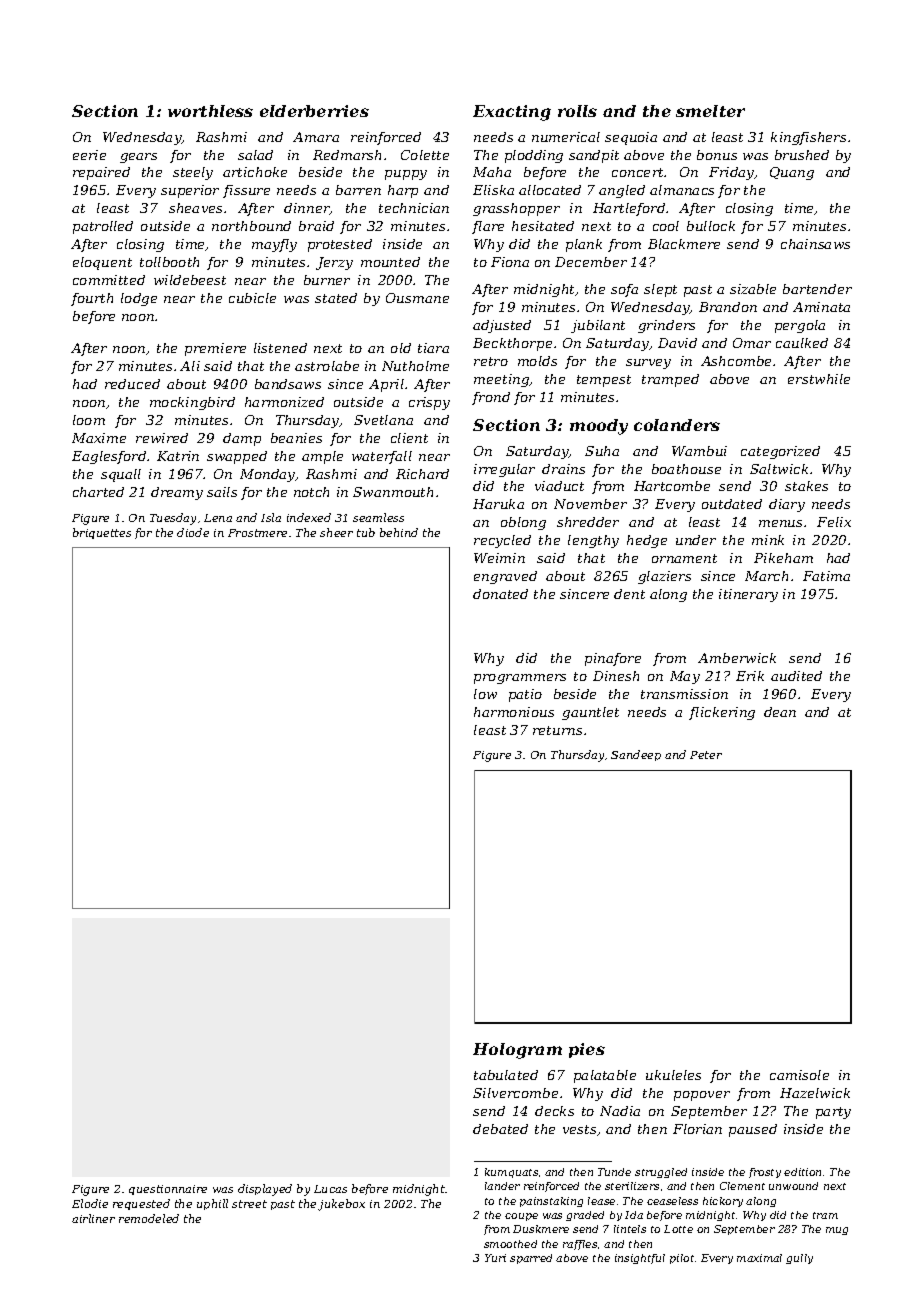  Describe the element at coordinates (168, 1190) in the document. I see `questionnaire` at that location.
